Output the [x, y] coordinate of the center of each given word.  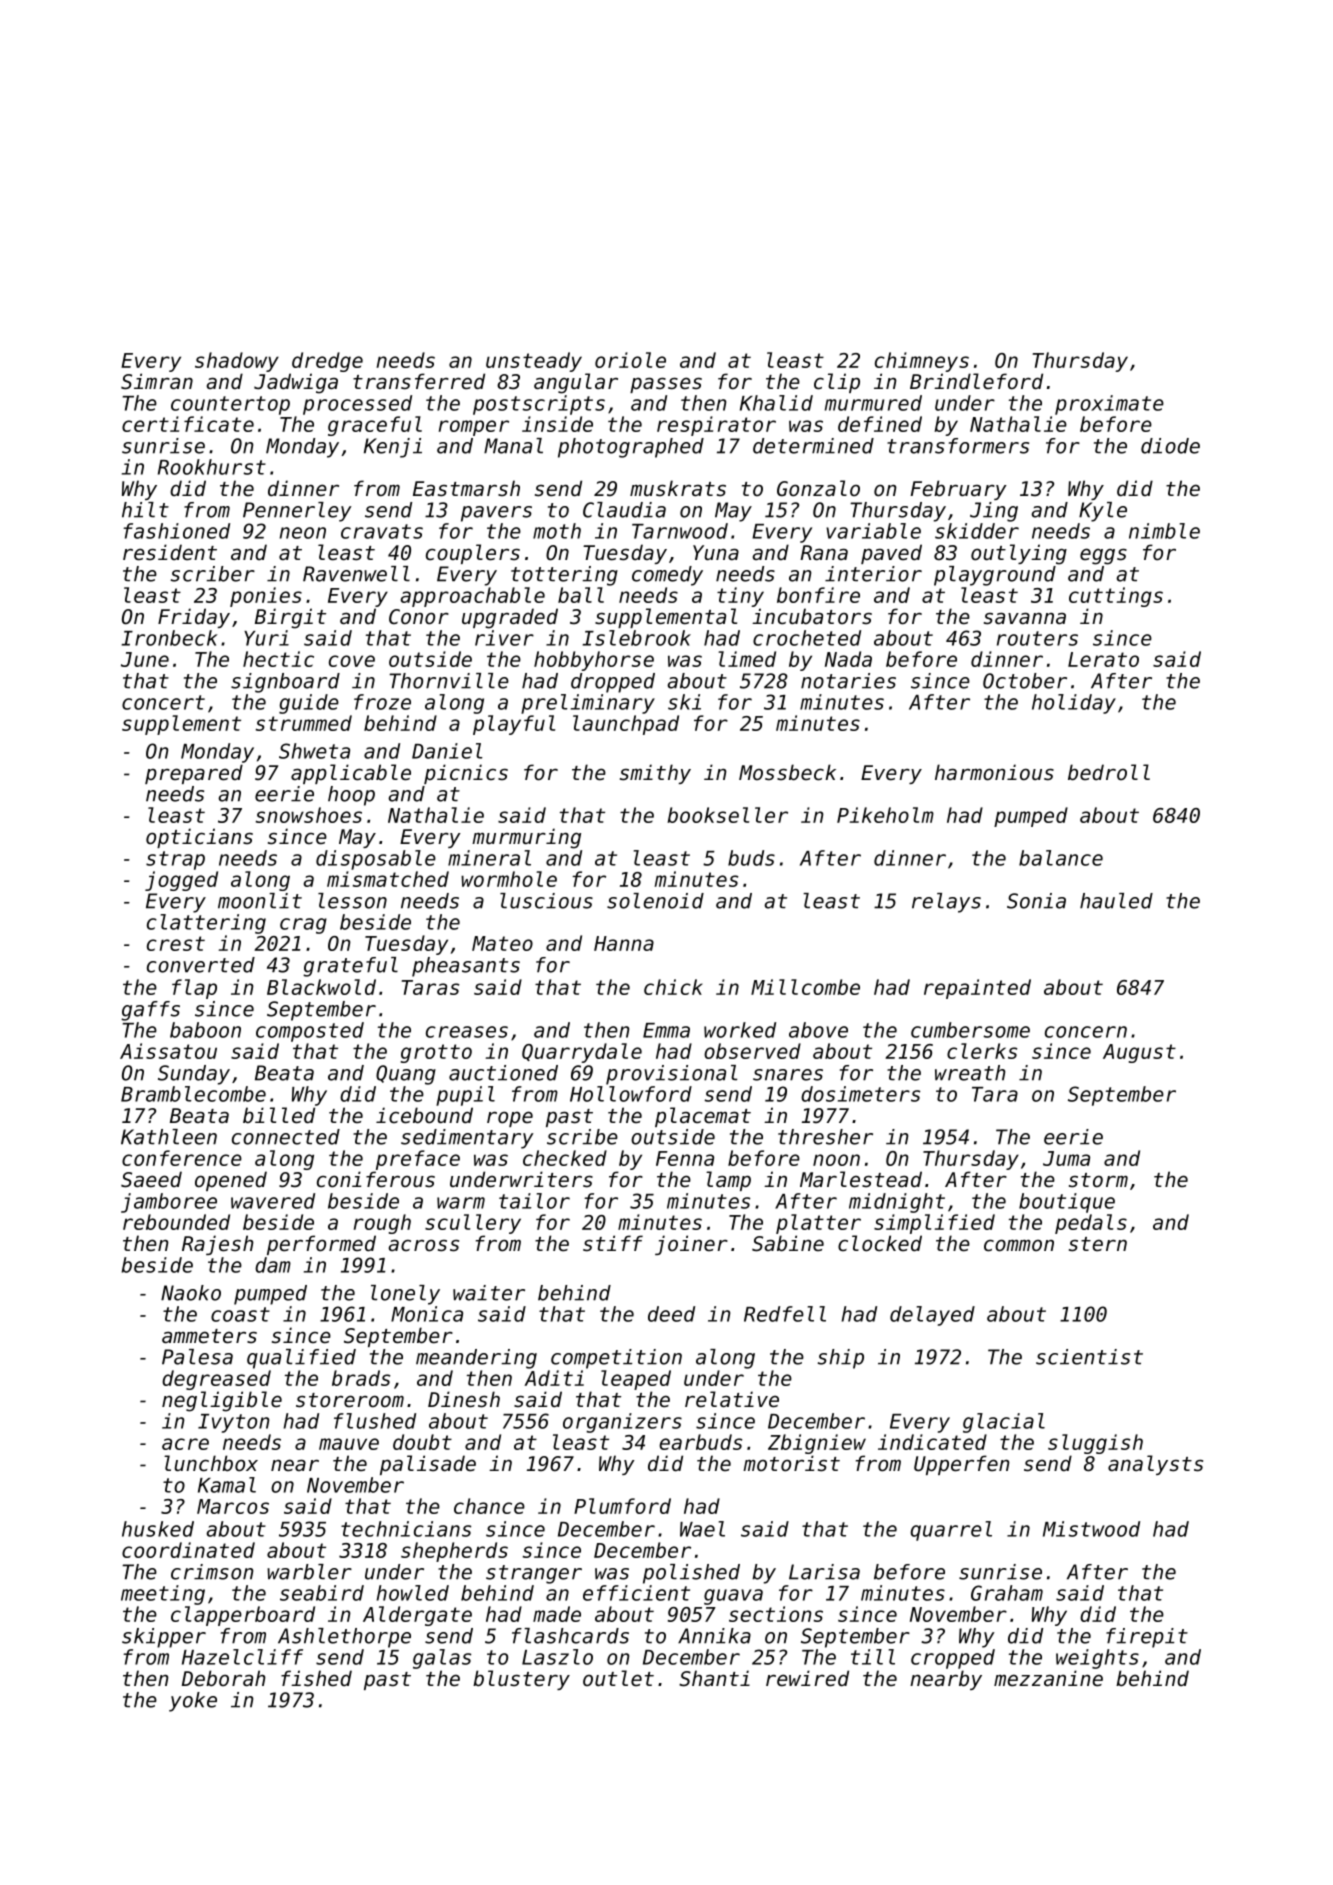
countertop [230, 405]
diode [1170, 446]
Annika [714, 1636]
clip [837, 383]
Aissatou [168, 1051]
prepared [194, 774]
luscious [546, 901]
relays [946, 903]
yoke [193, 1702]
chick [673, 987]
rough [382, 1224]
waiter [489, 1293]
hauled [1116, 901]
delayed [932, 1316]
